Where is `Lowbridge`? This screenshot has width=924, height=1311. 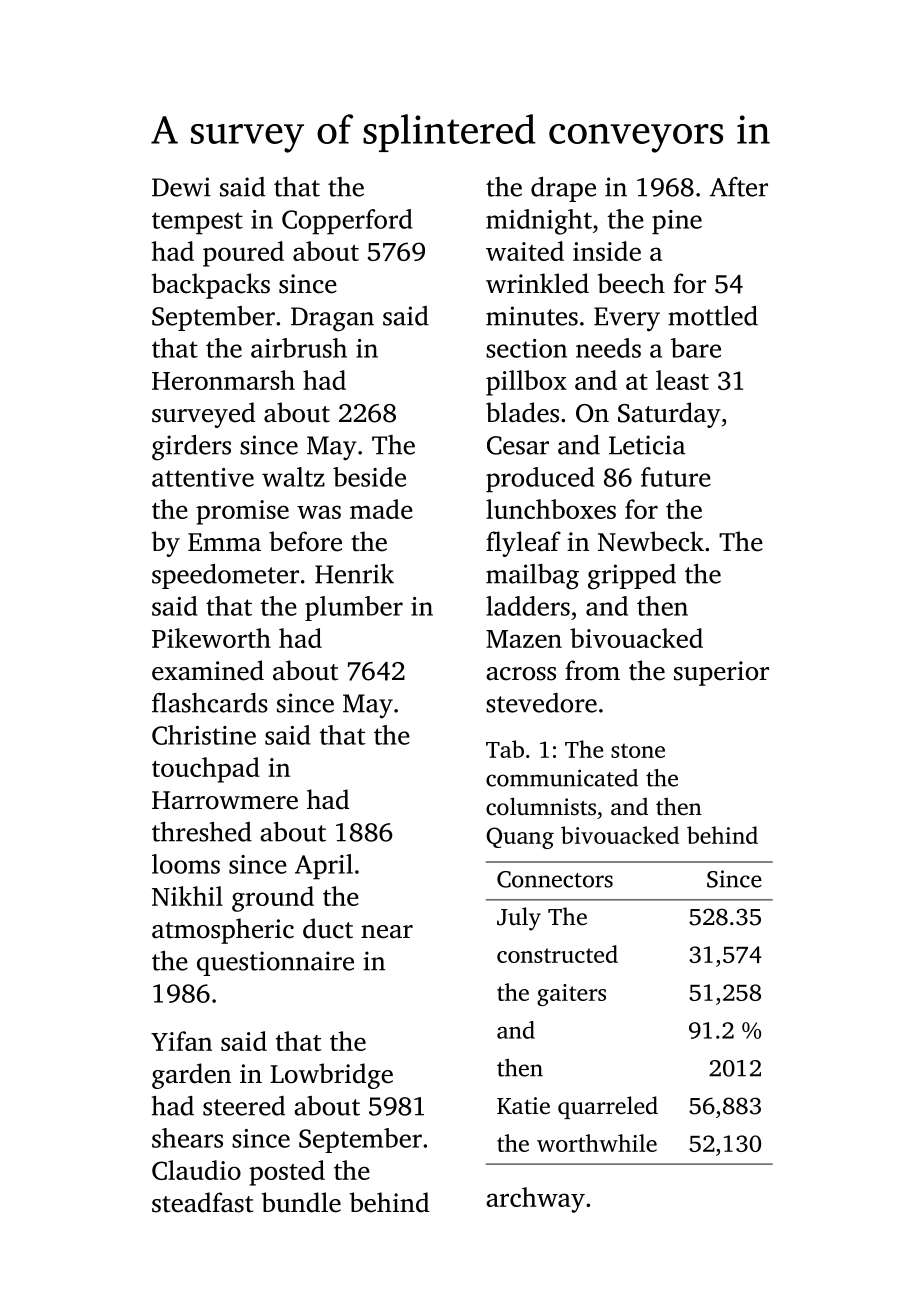
Lowbridge is located at coordinates (331, 1076).
